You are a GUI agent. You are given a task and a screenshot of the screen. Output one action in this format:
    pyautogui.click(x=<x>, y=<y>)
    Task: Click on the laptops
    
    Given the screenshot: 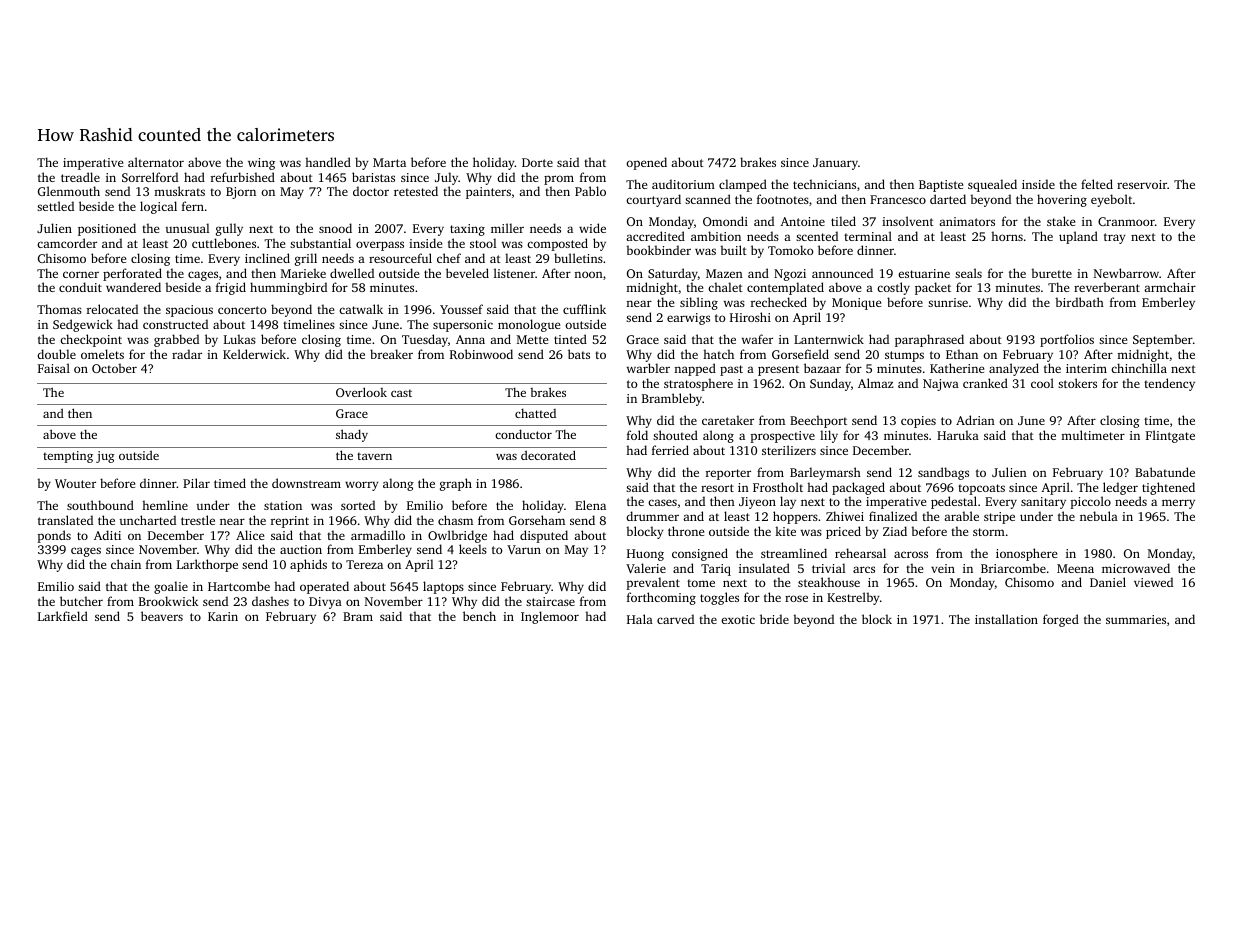 What is the action you would take?
    pyautogui.click(x=443, y=587)
